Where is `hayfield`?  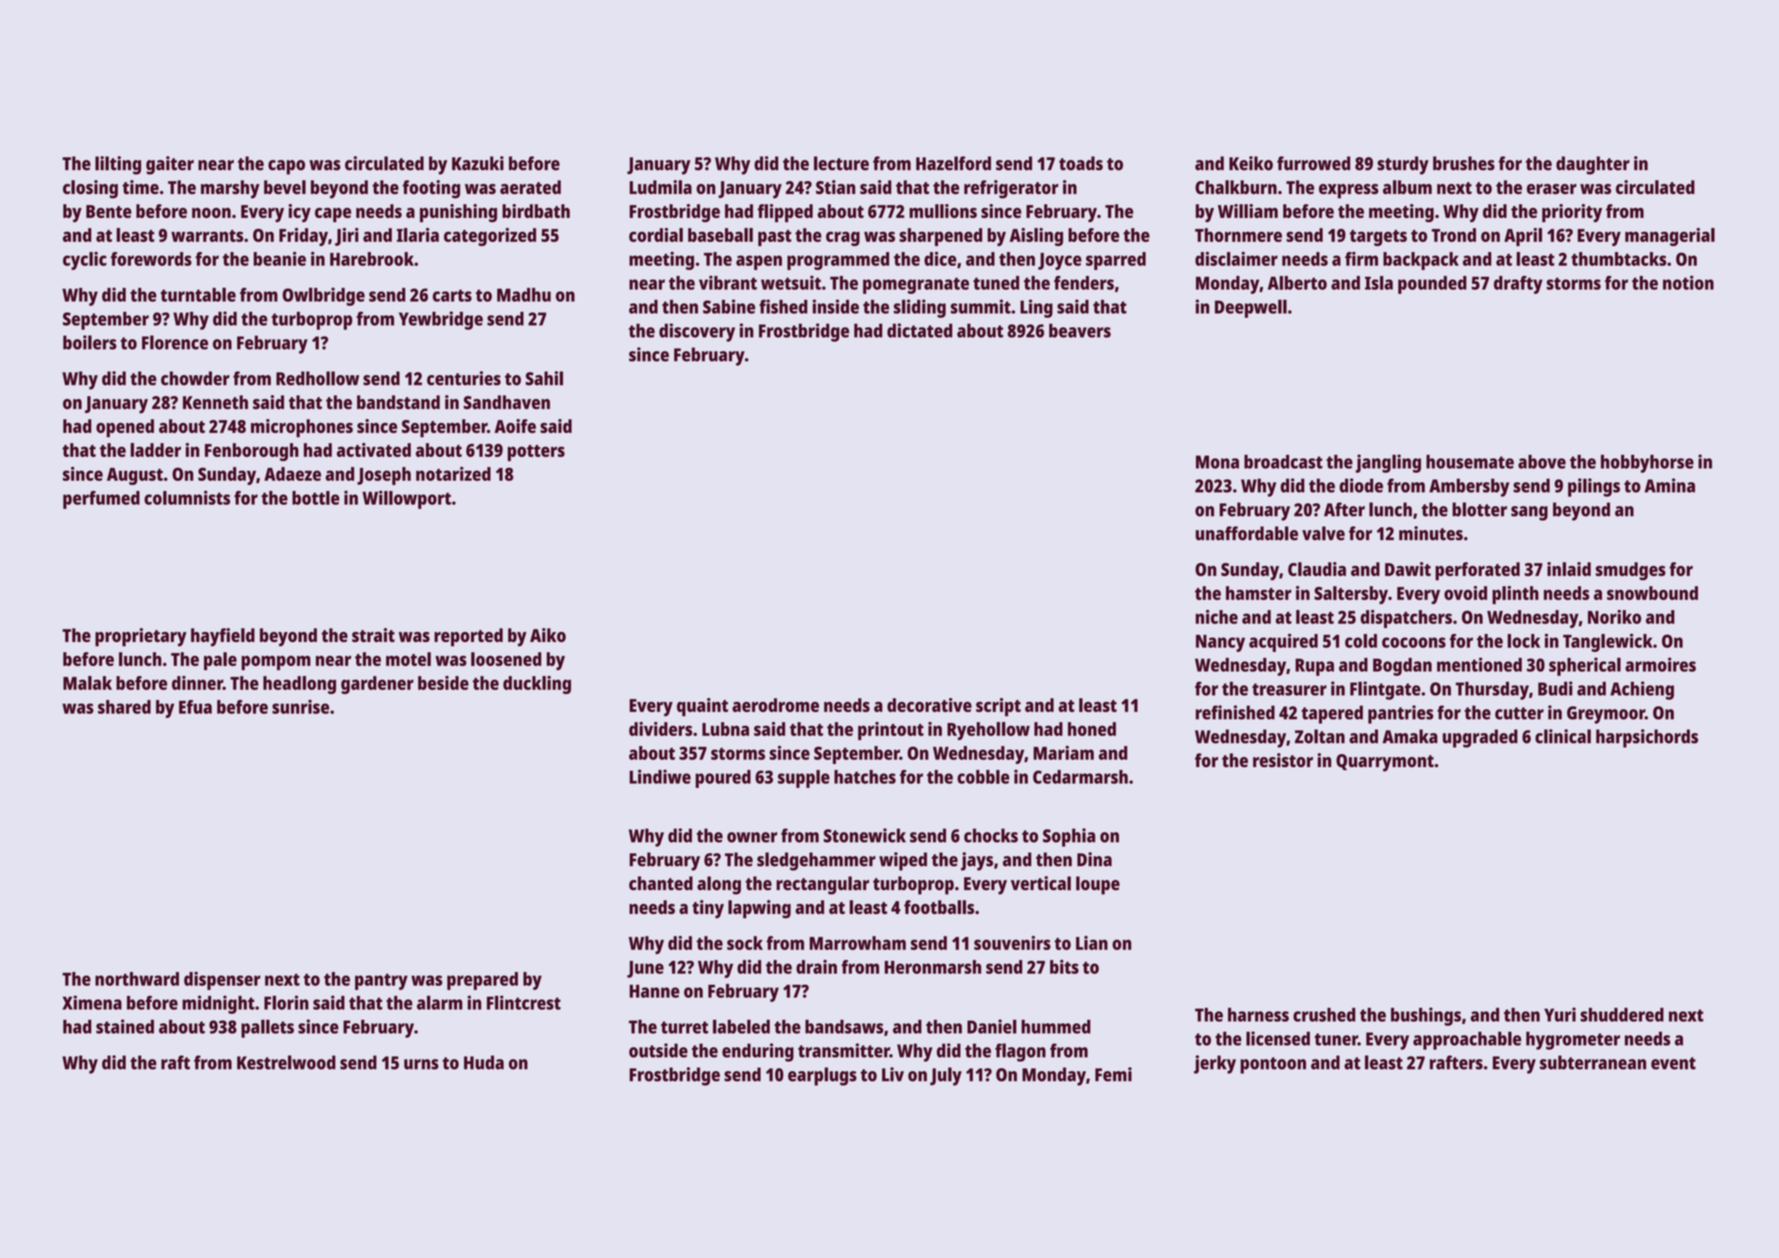
hayfield is located at coordinates (223, 637).
